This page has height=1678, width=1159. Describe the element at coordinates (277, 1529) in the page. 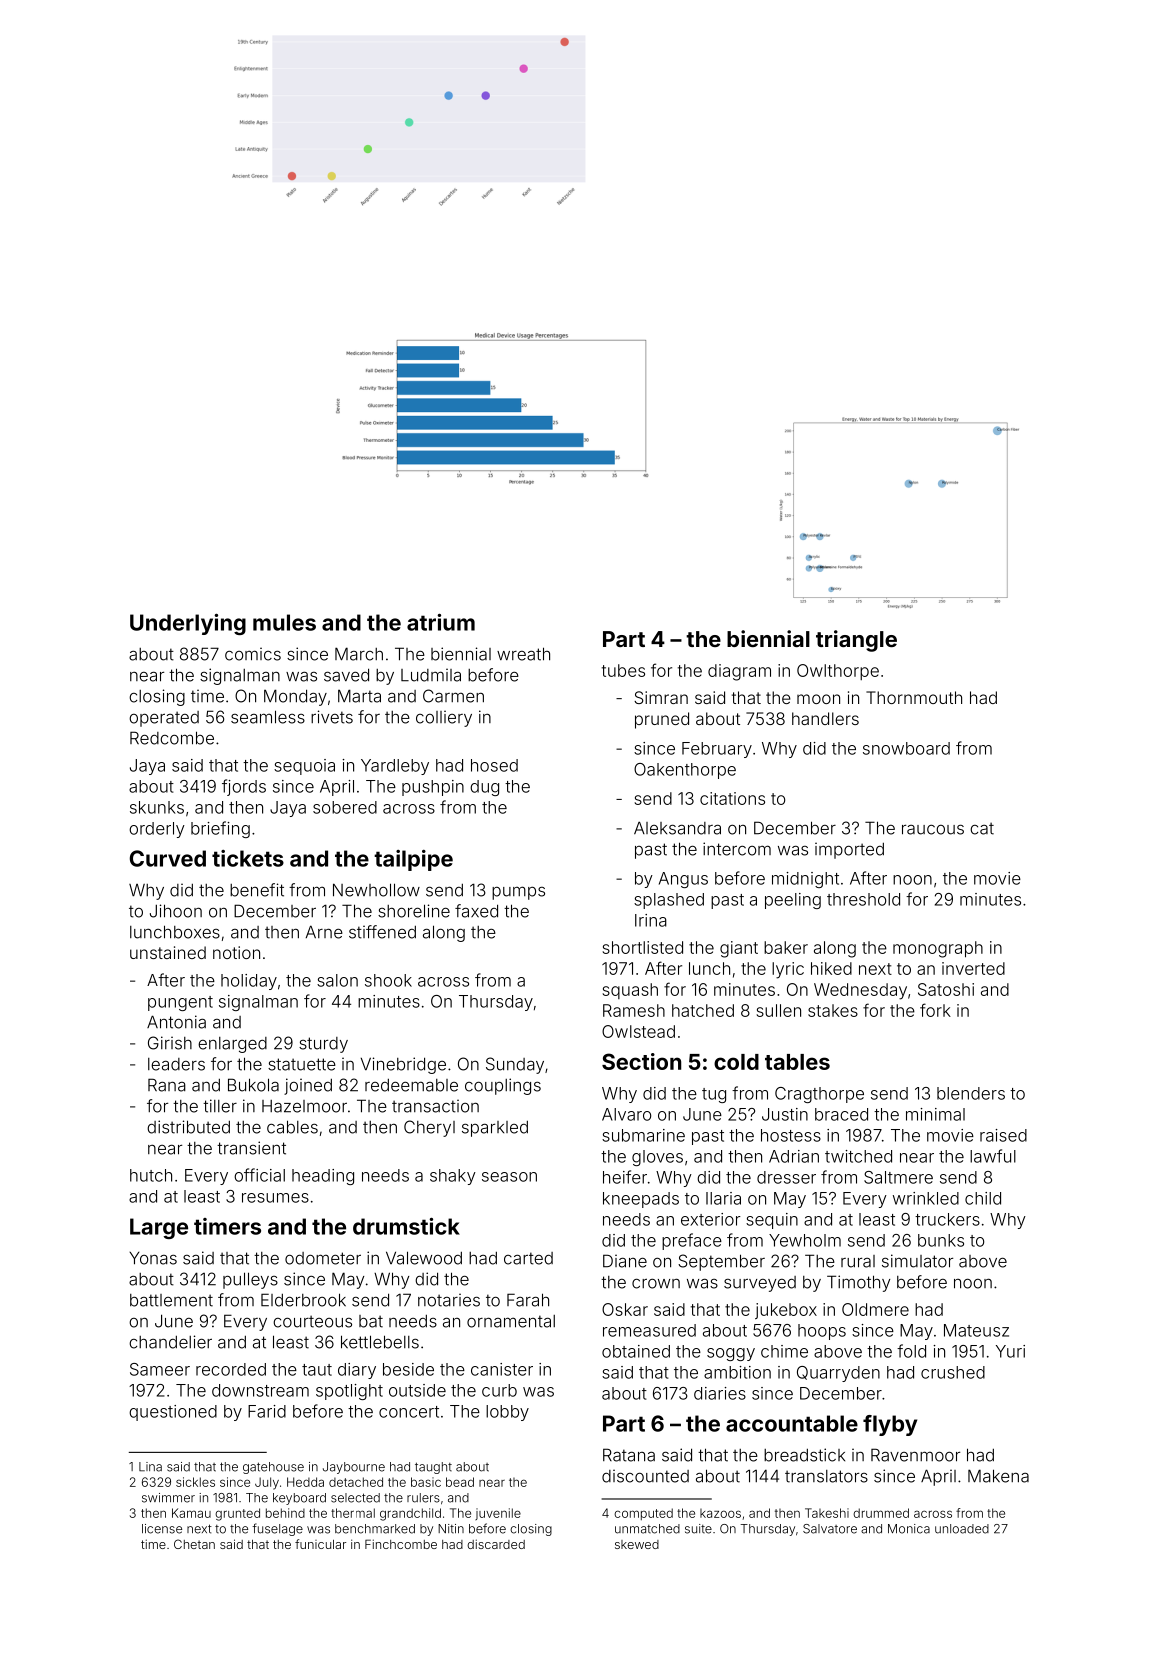

I see `fuselage` at that location.
